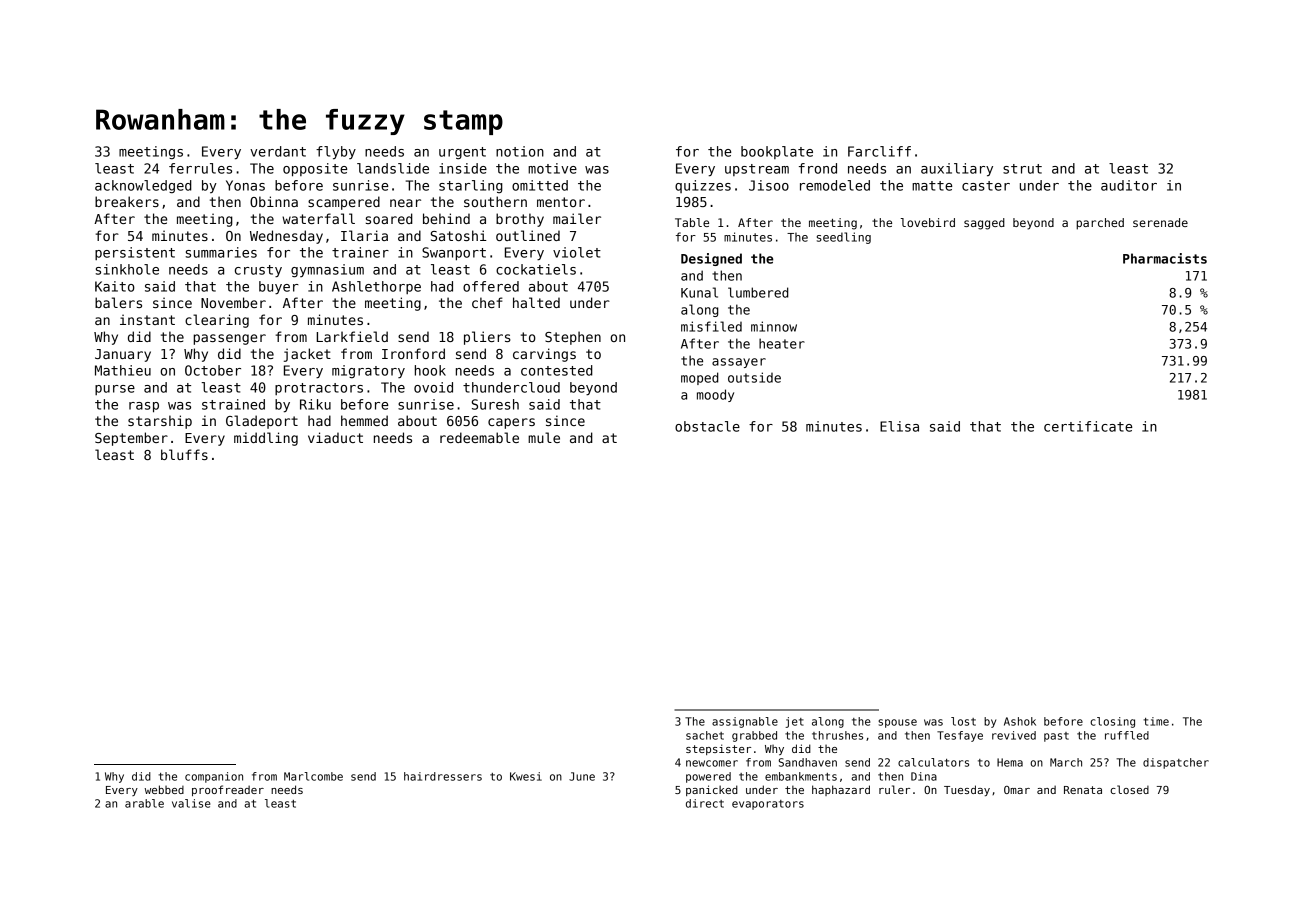  Describe the element at coordinates (164, 789) in the screenshot. I see `webbed` at that location.
